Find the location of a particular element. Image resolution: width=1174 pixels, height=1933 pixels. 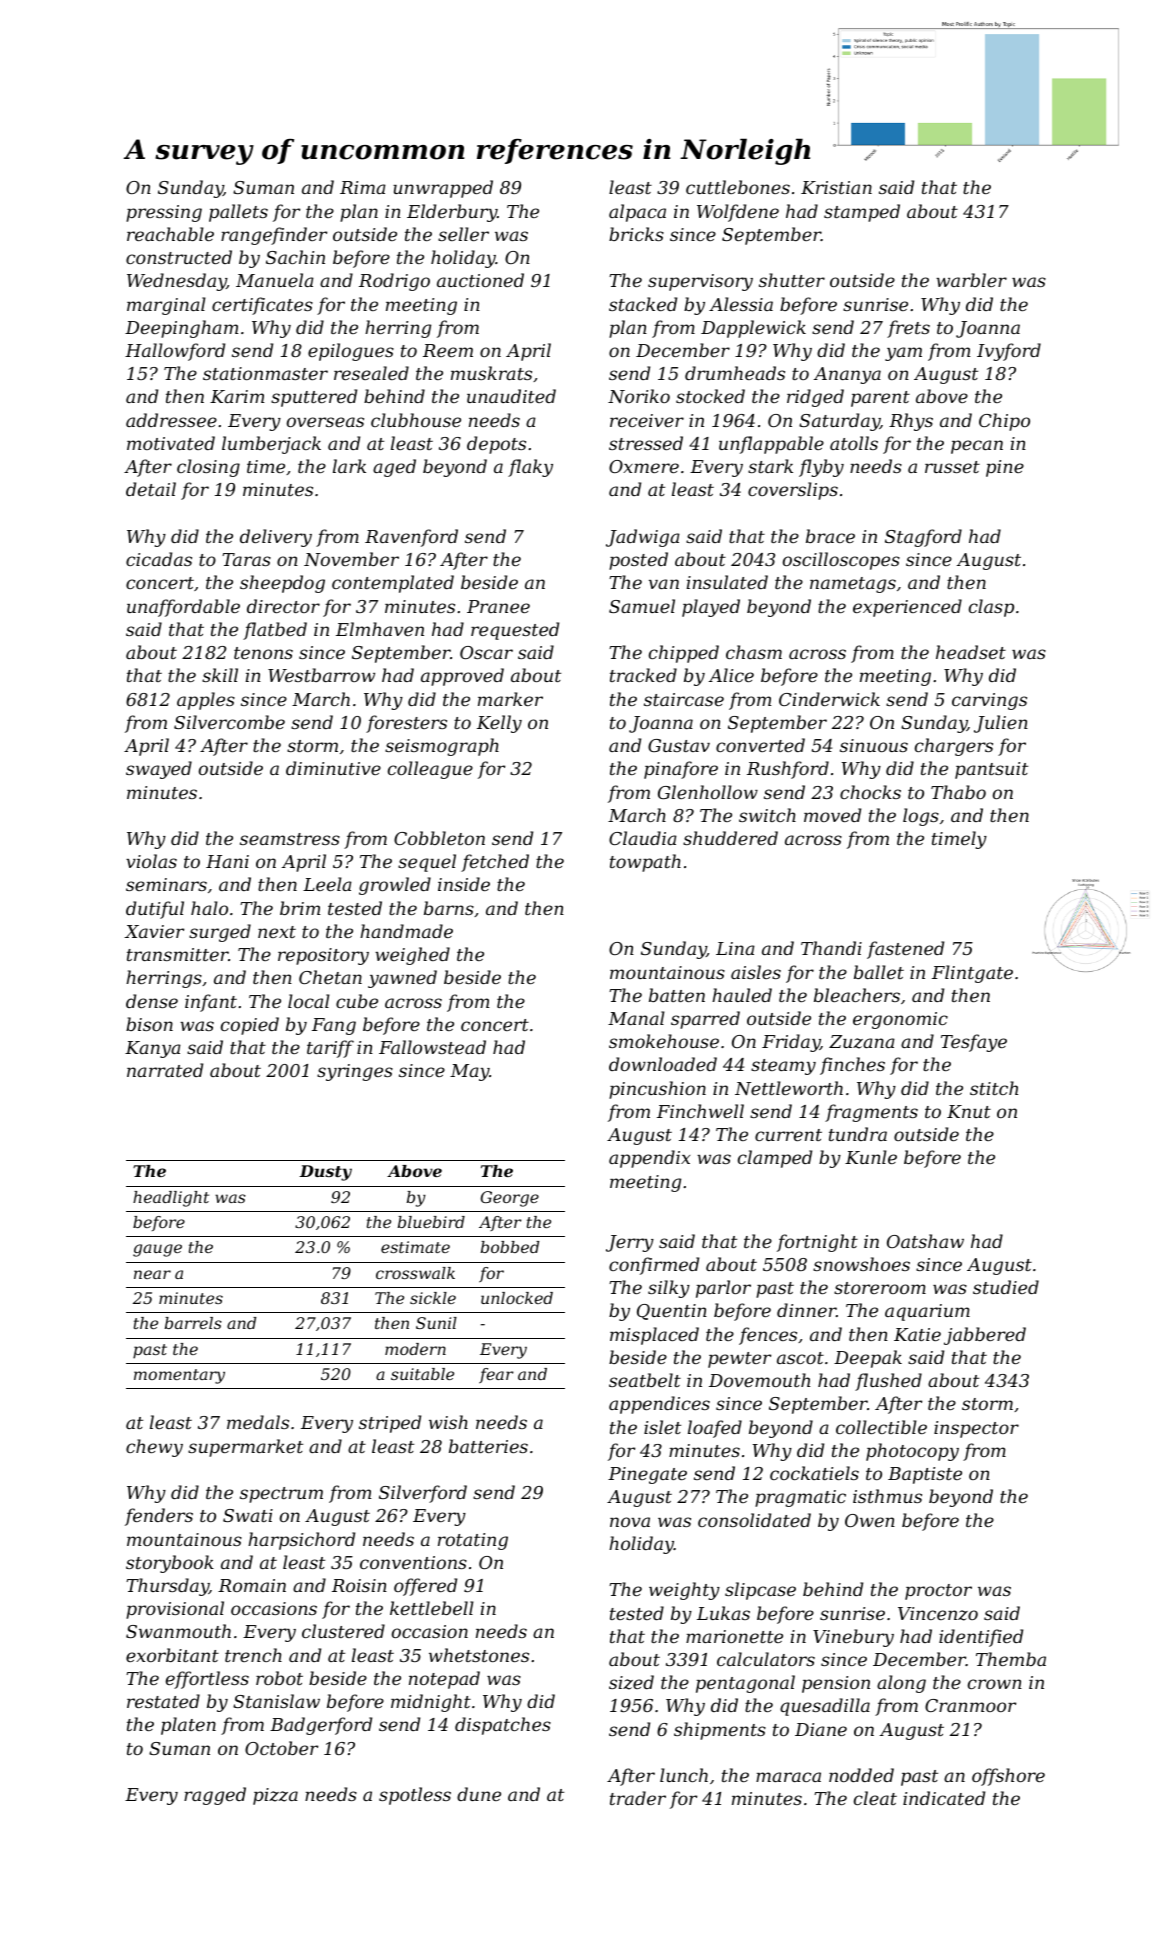

shuddered is located at coordinates (730, 838).
